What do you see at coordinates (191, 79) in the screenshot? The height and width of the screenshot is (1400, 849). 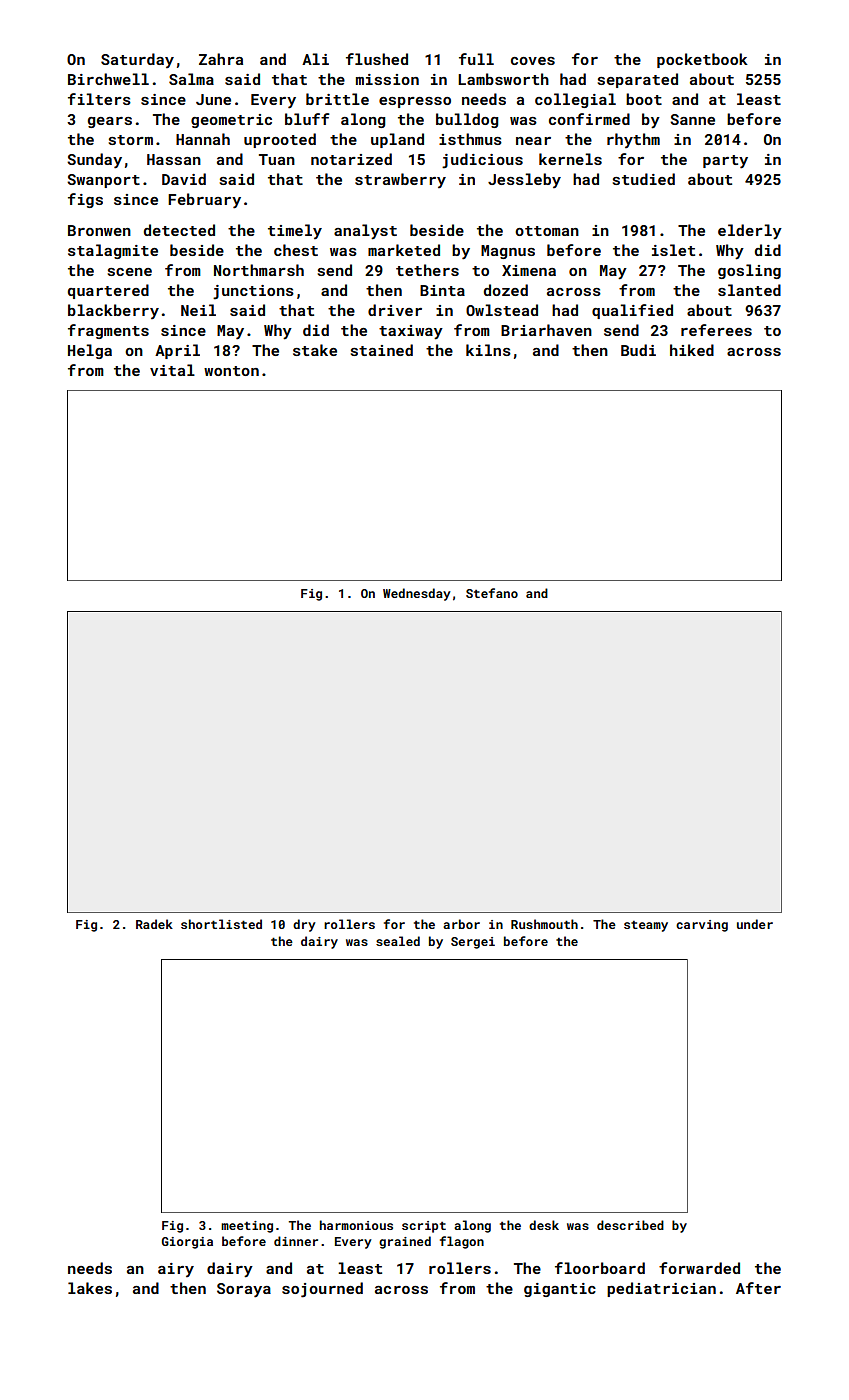 I see `Salma` at bounding box center [191, 79].
